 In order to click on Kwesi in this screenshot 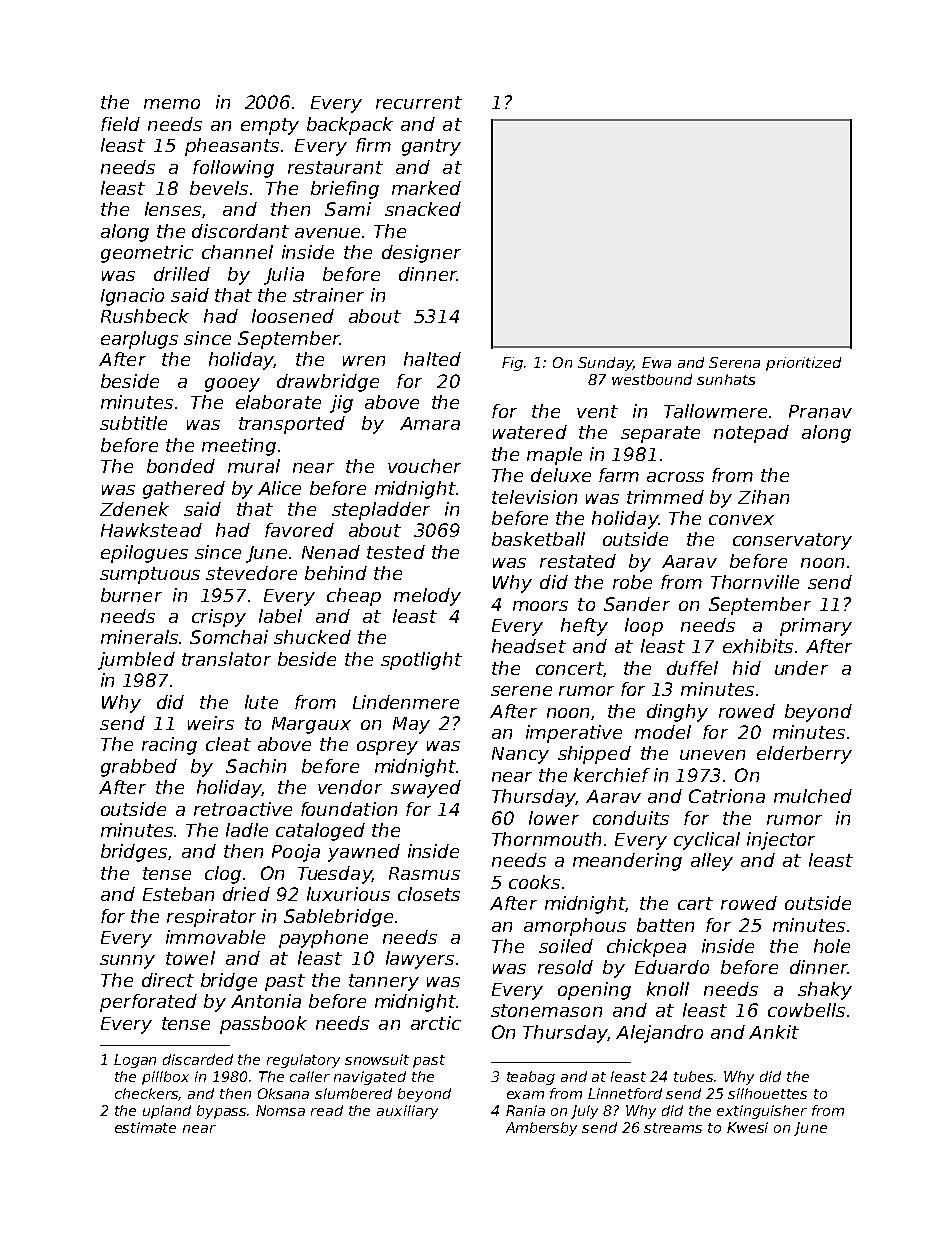, I will do `click(747, 1127)`.
